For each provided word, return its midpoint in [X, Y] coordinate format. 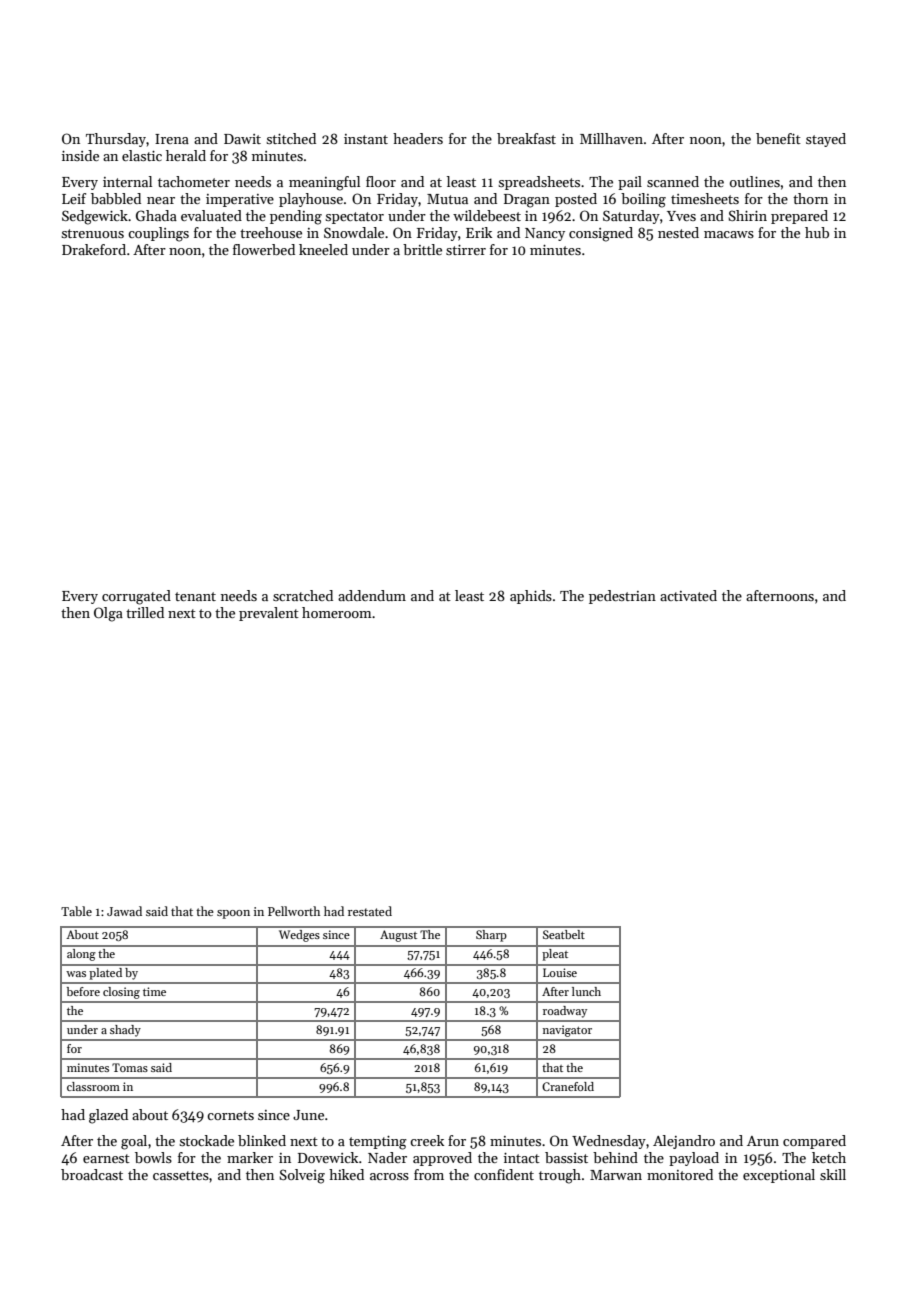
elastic [142, 155]
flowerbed [264, 249]
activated [688, 595]
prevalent [269, 614]
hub [817, 232]
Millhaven [611, 138]
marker [250, 1157]
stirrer [466, 250]
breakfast [526, 138]
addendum [372, 595]
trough [560, 1176]
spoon [233, 914]
